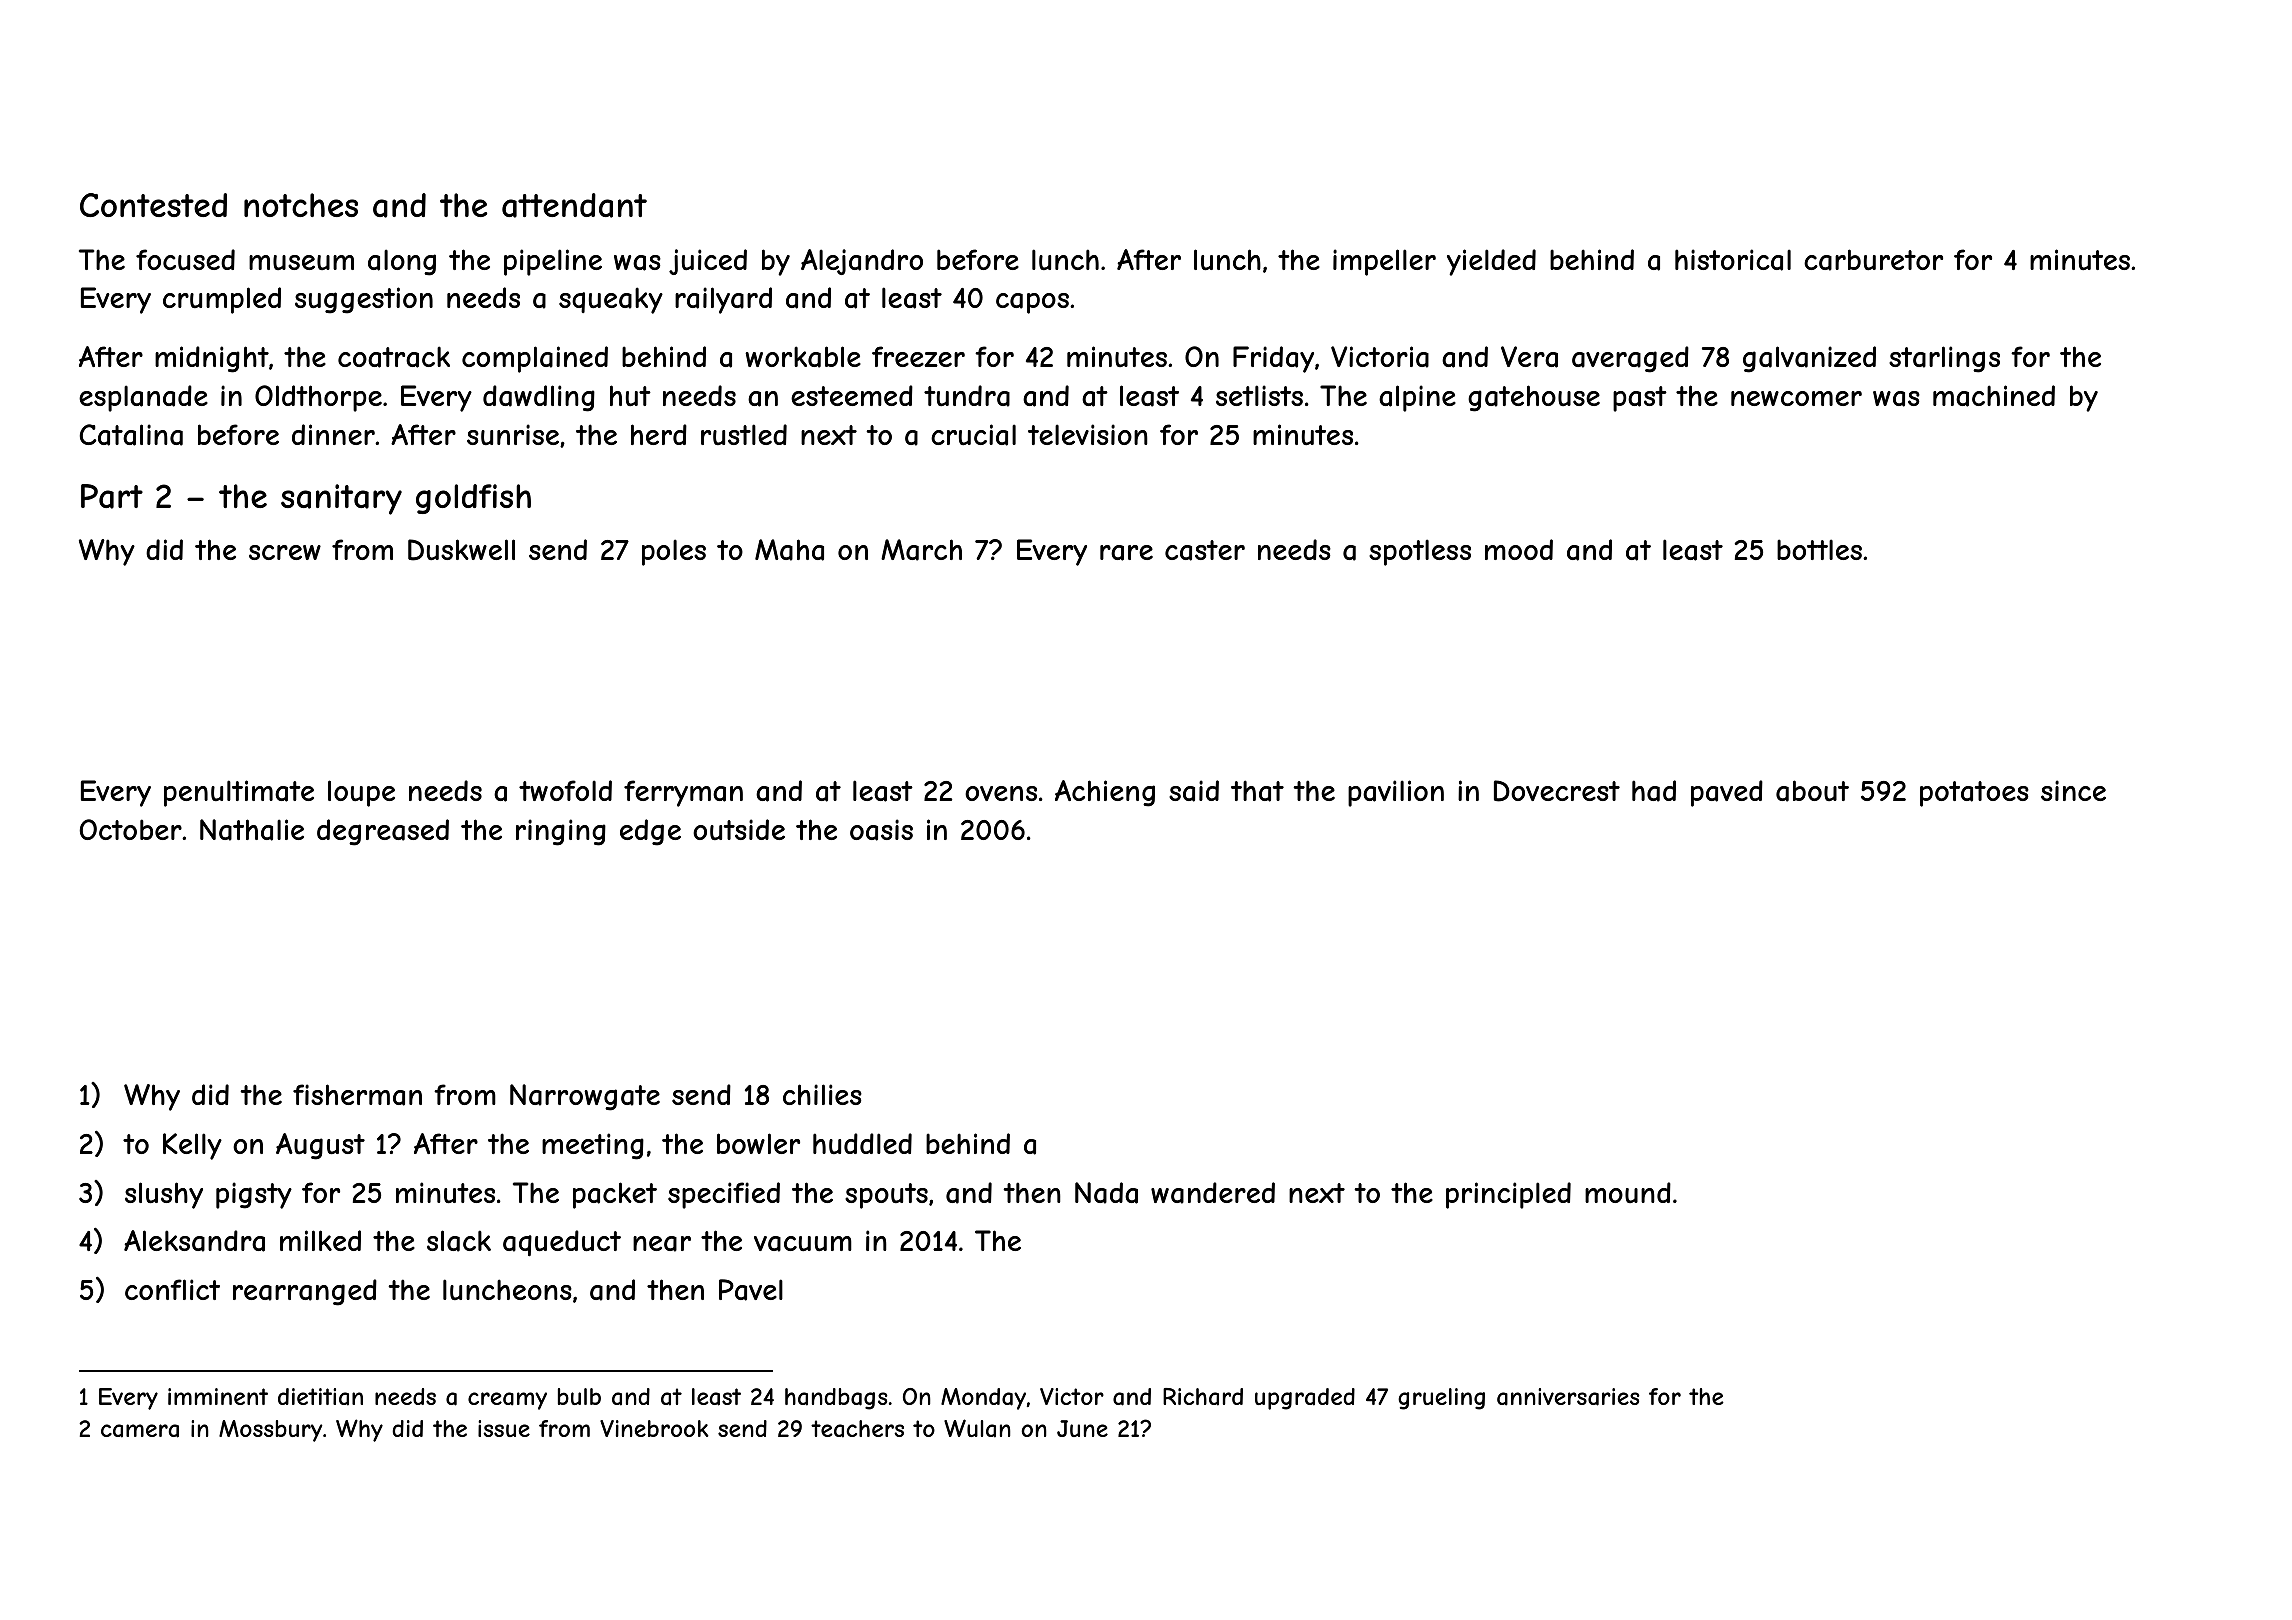 This page has height=1620, width=2292. What do you see at coordinates (1396, 793) in the page?
I see `pavilion` at bounding box center [1396, 793].
